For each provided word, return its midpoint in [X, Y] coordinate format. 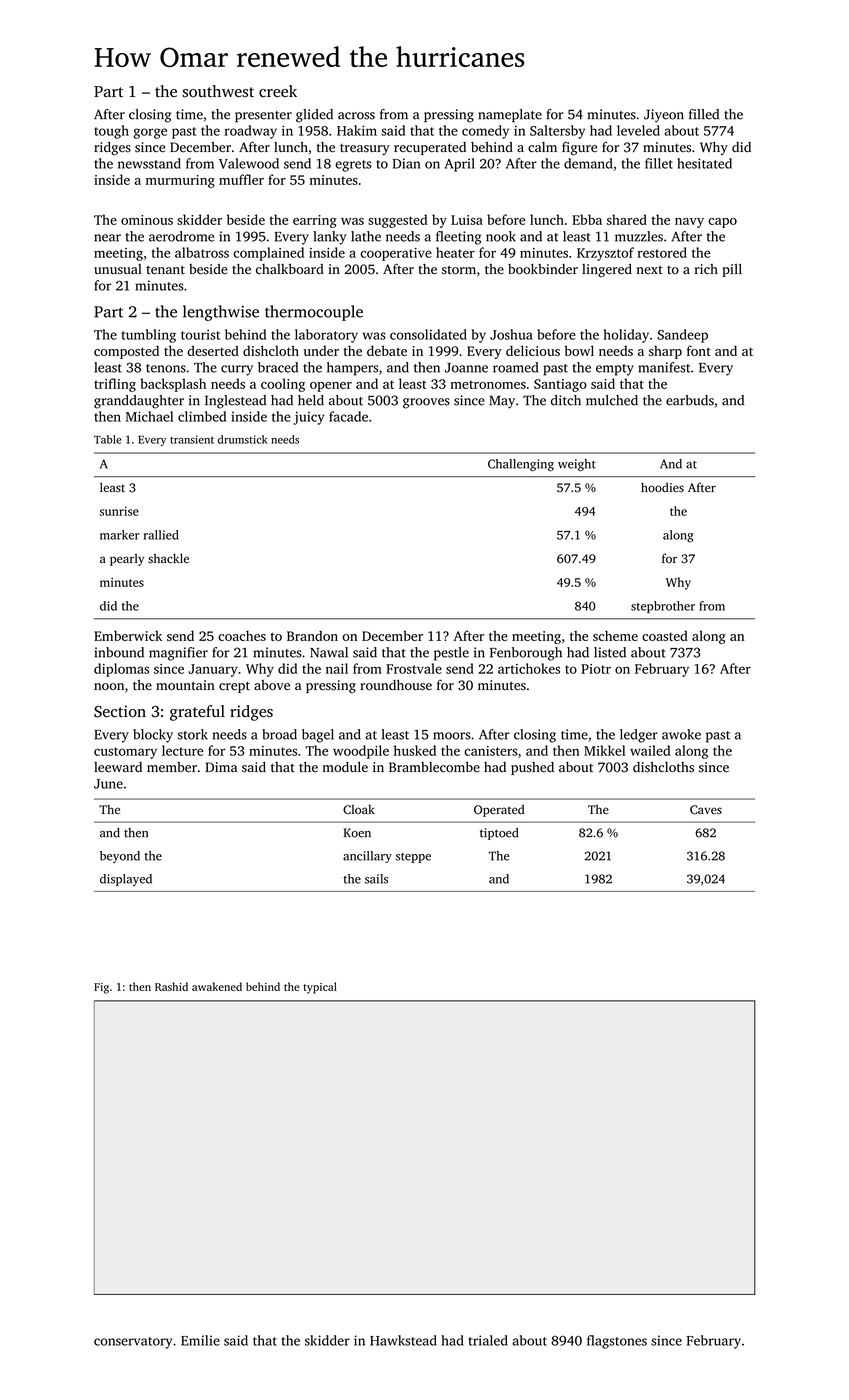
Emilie [200, 1340]
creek [278, 91]
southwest [218, 91]
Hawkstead [403, 1340]
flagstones [617, 1342]
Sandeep [682, 336]
